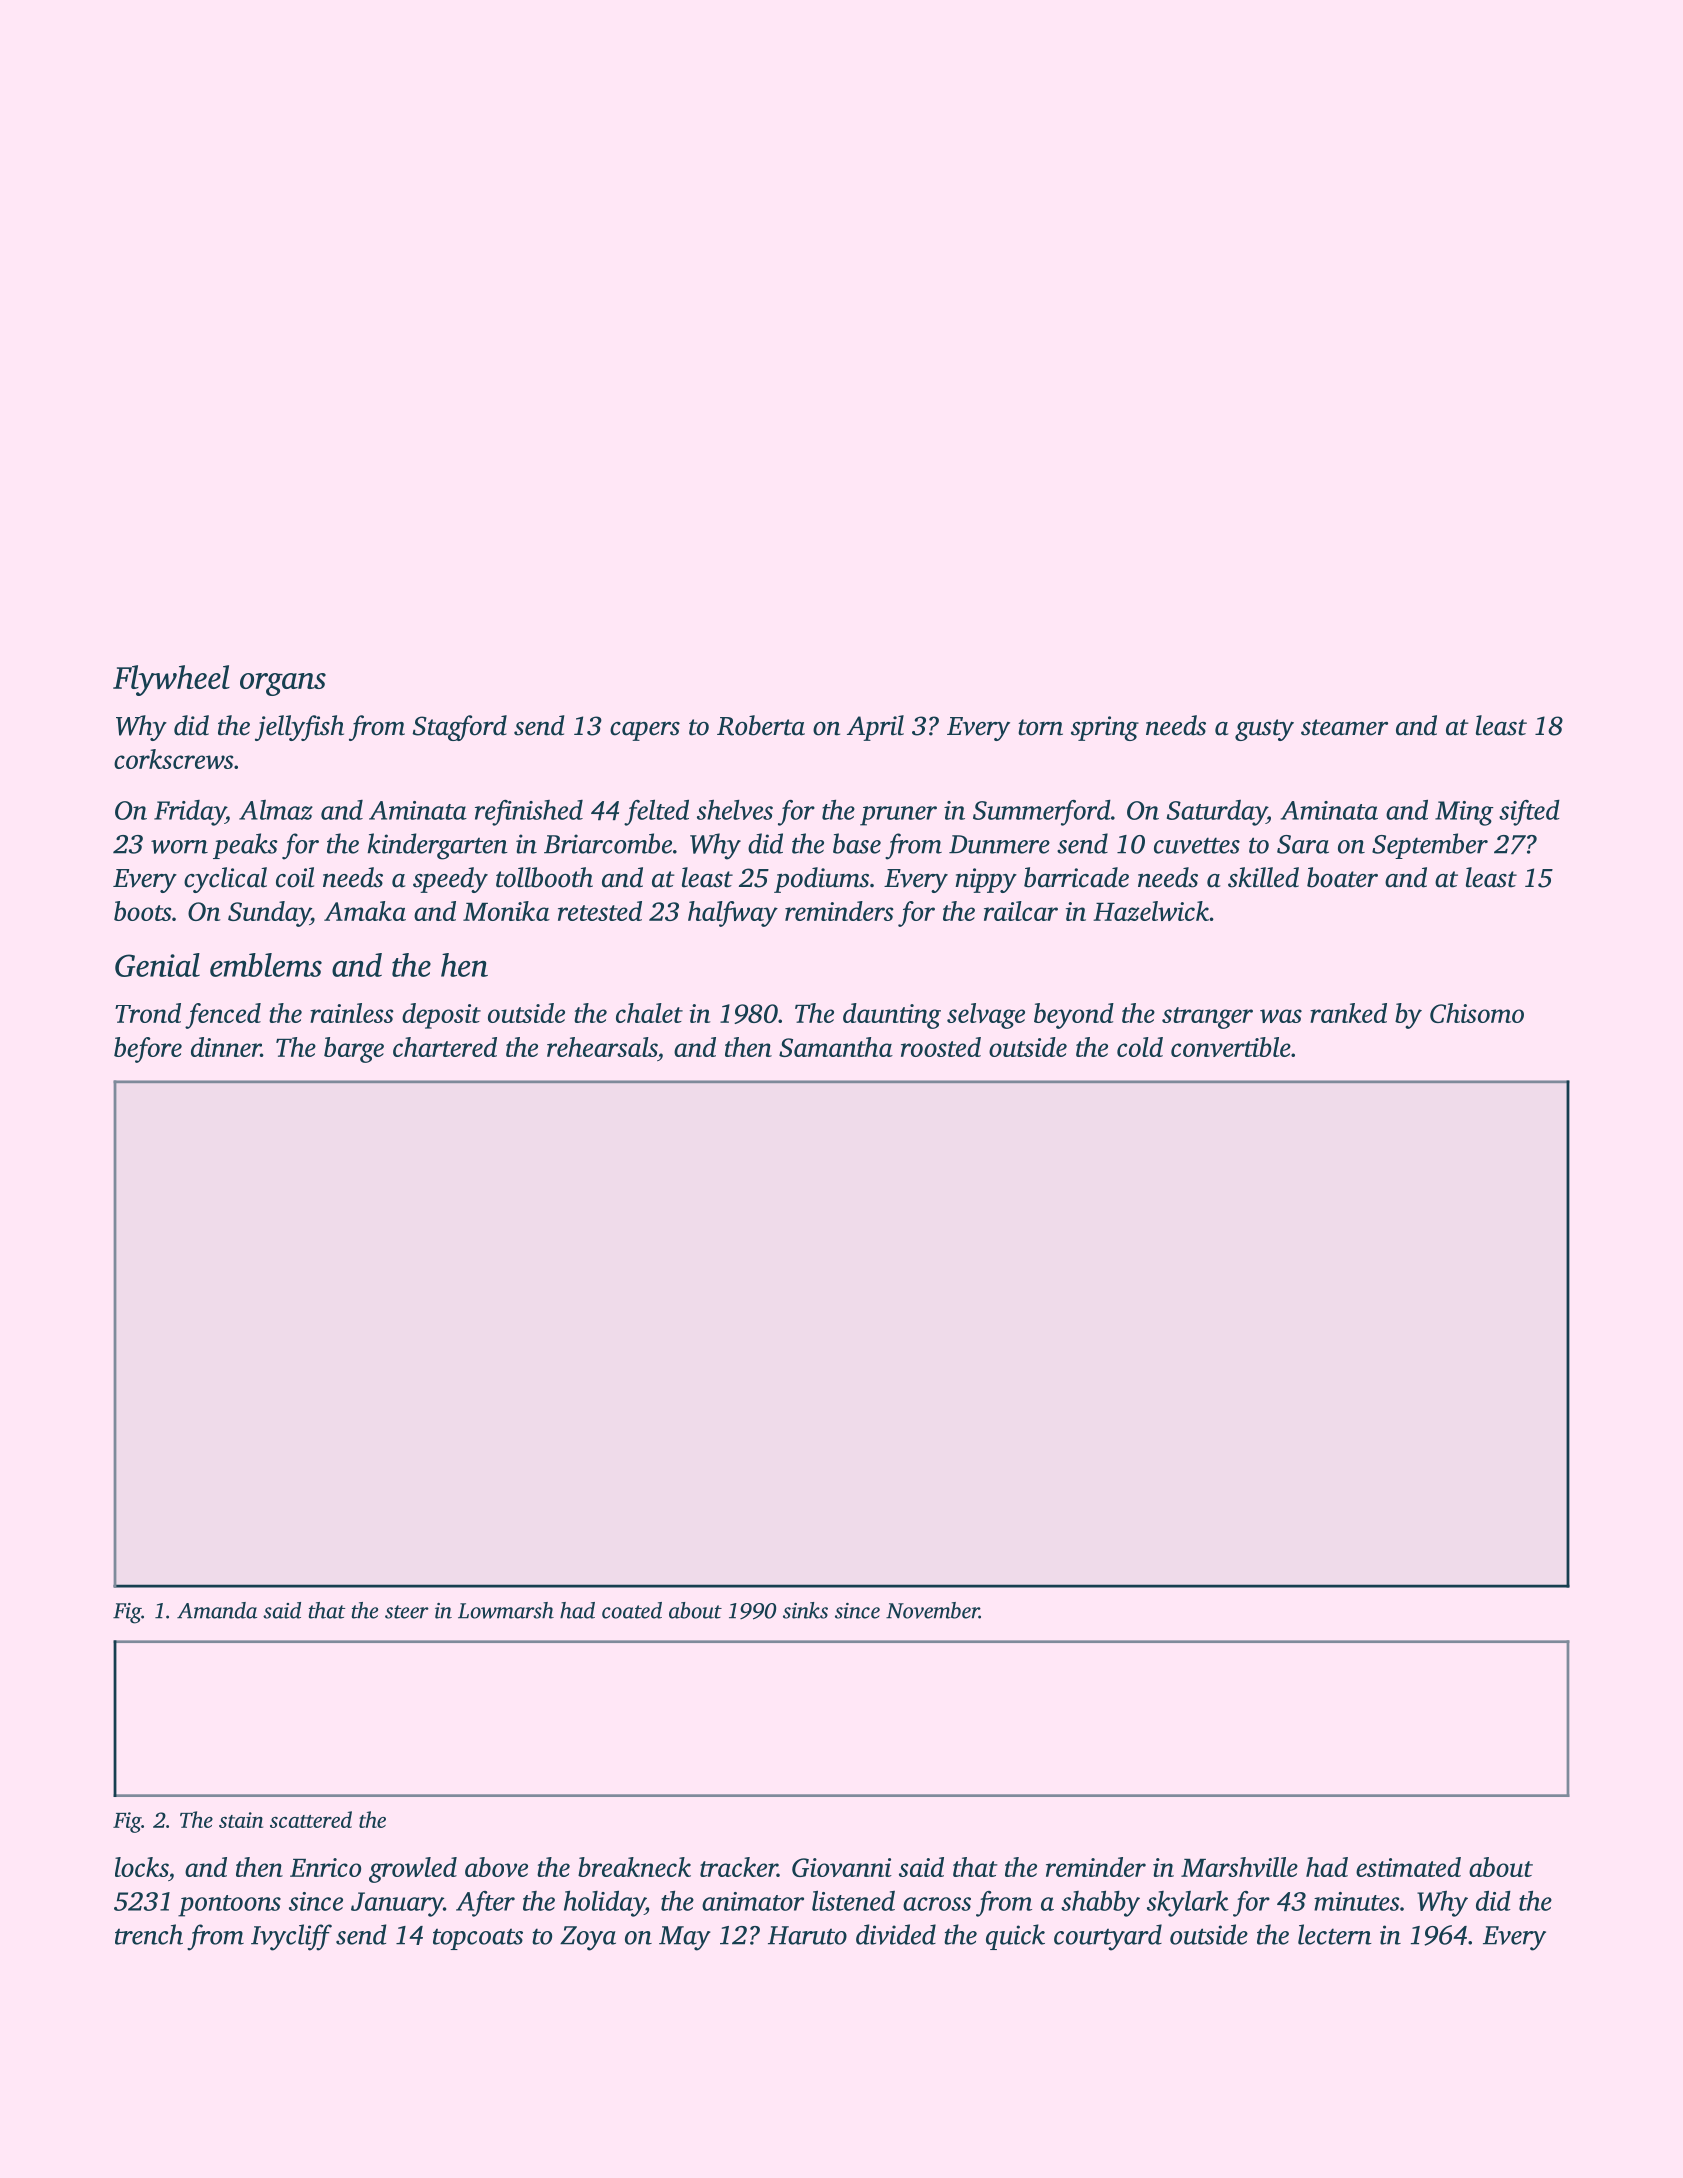 Image resolution: width=1683 pixels, height=2178 pixels. I want to click on steamer, so click(1344, 727).
